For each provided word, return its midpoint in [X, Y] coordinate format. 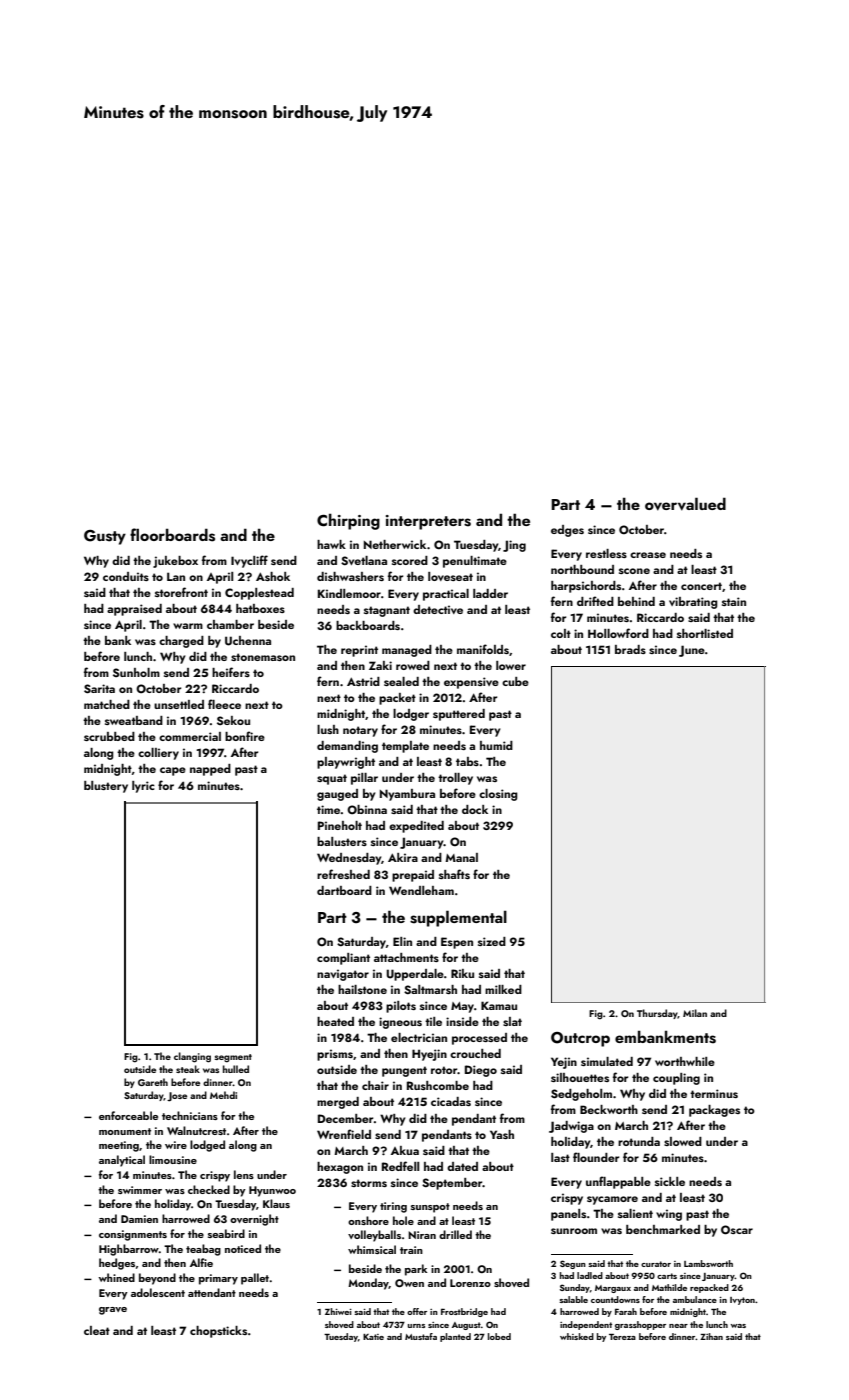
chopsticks [218, 1332]
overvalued [685, 504]
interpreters [428, 522]
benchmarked [663, 1229]
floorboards [172, 535]
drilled [455, 1234]
